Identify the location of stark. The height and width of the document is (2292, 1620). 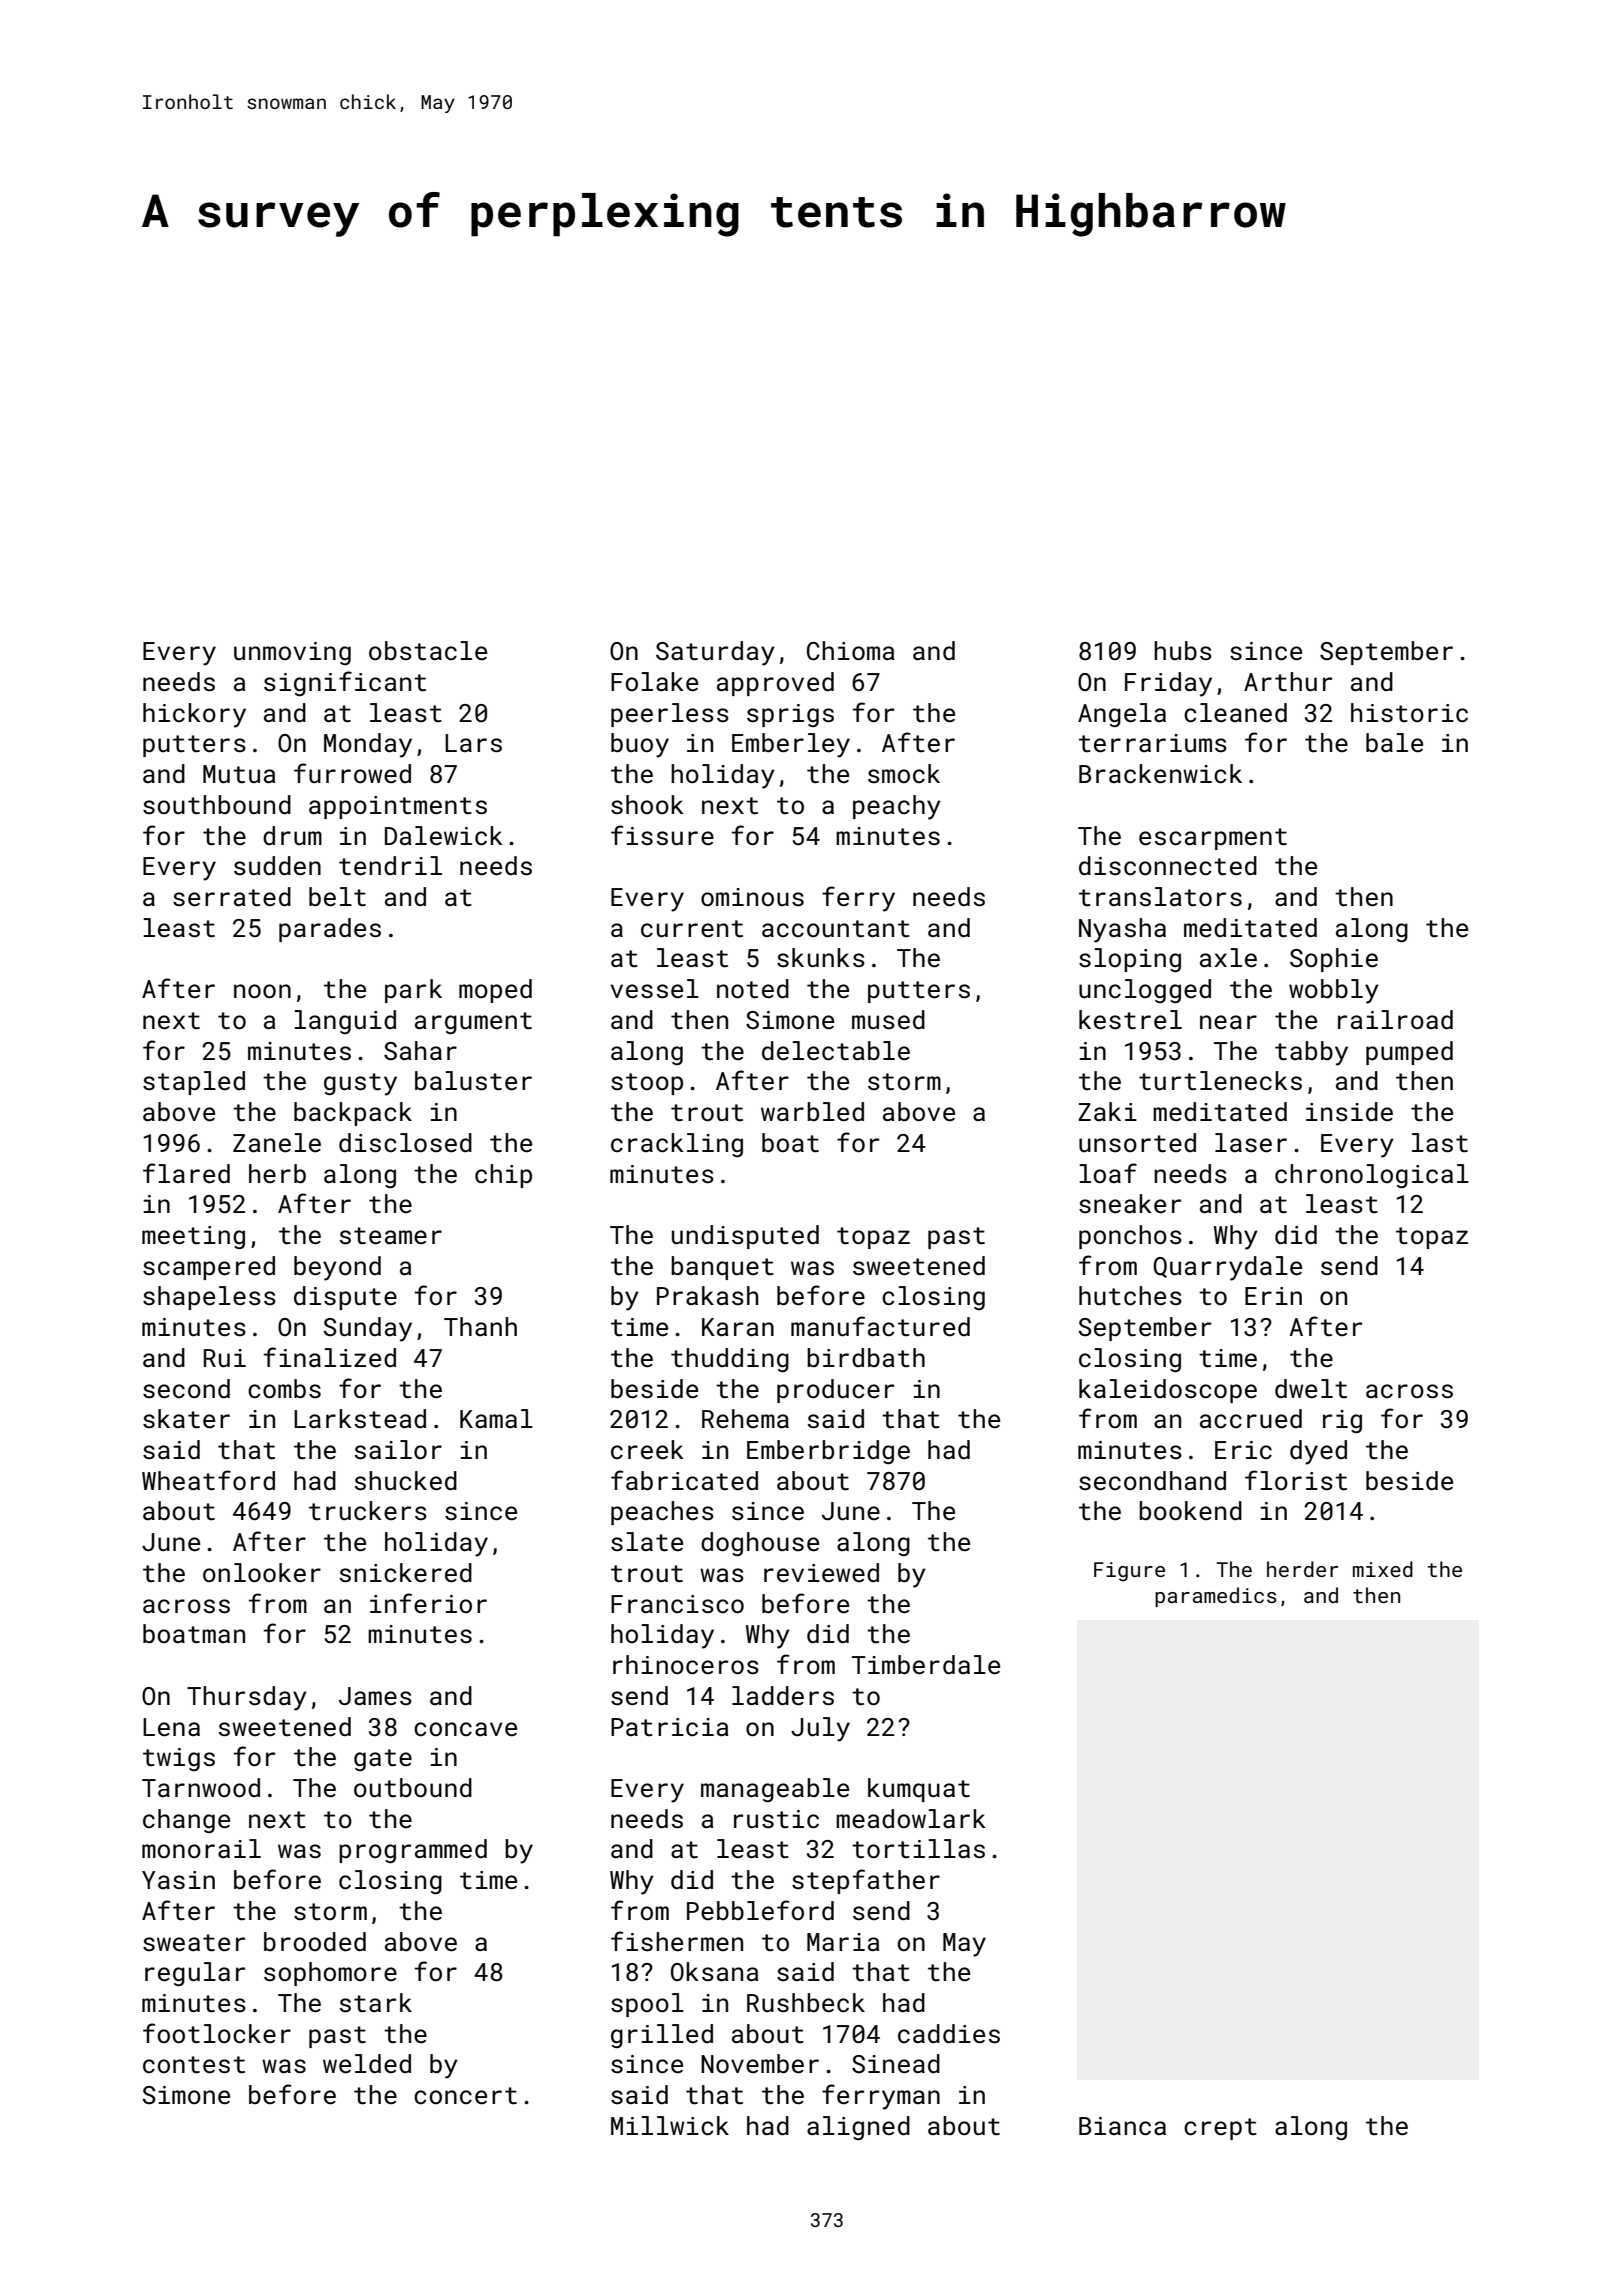
(376, 2003).
